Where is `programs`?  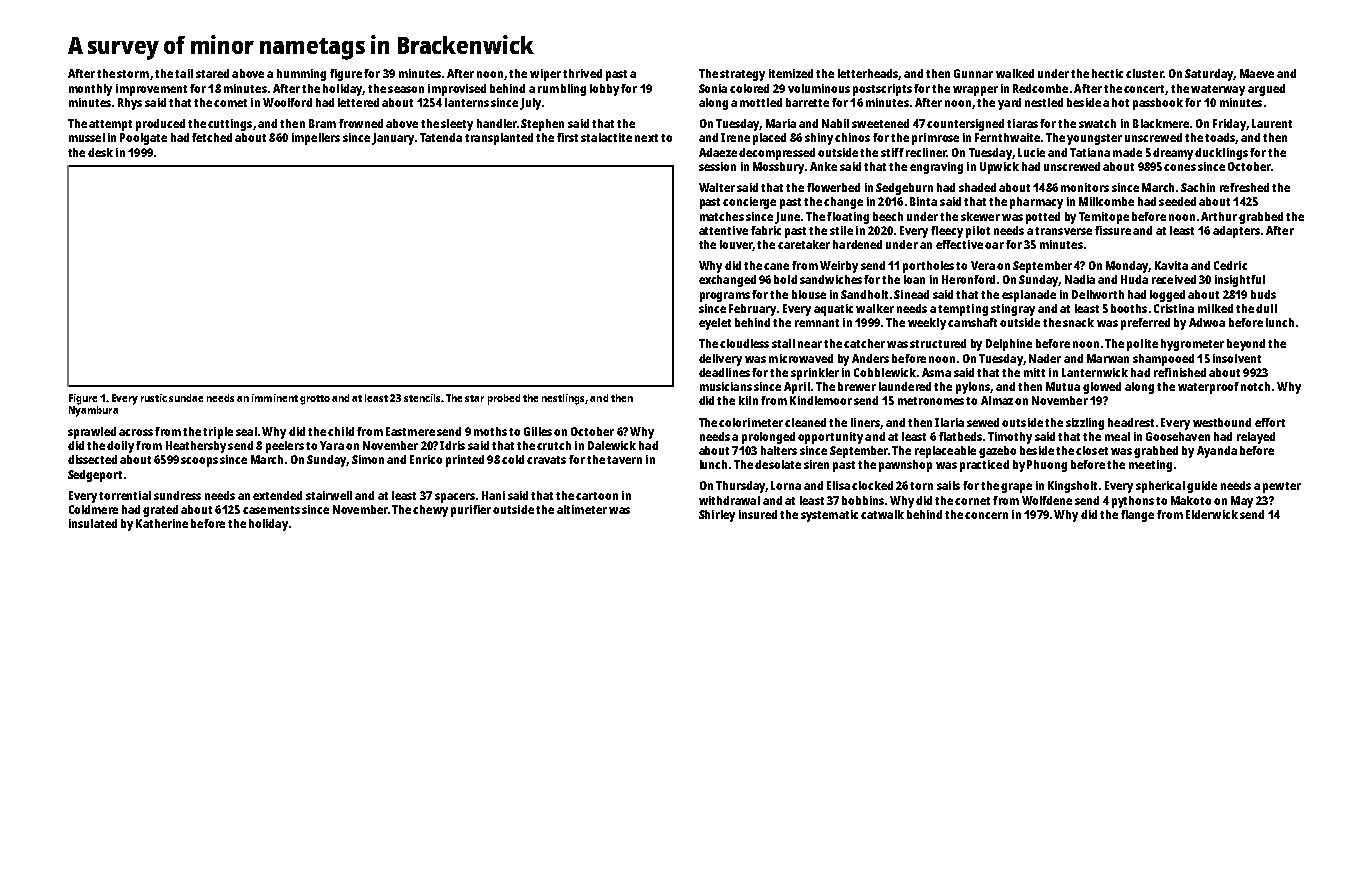 programs is located at coordinates (725, 297).
